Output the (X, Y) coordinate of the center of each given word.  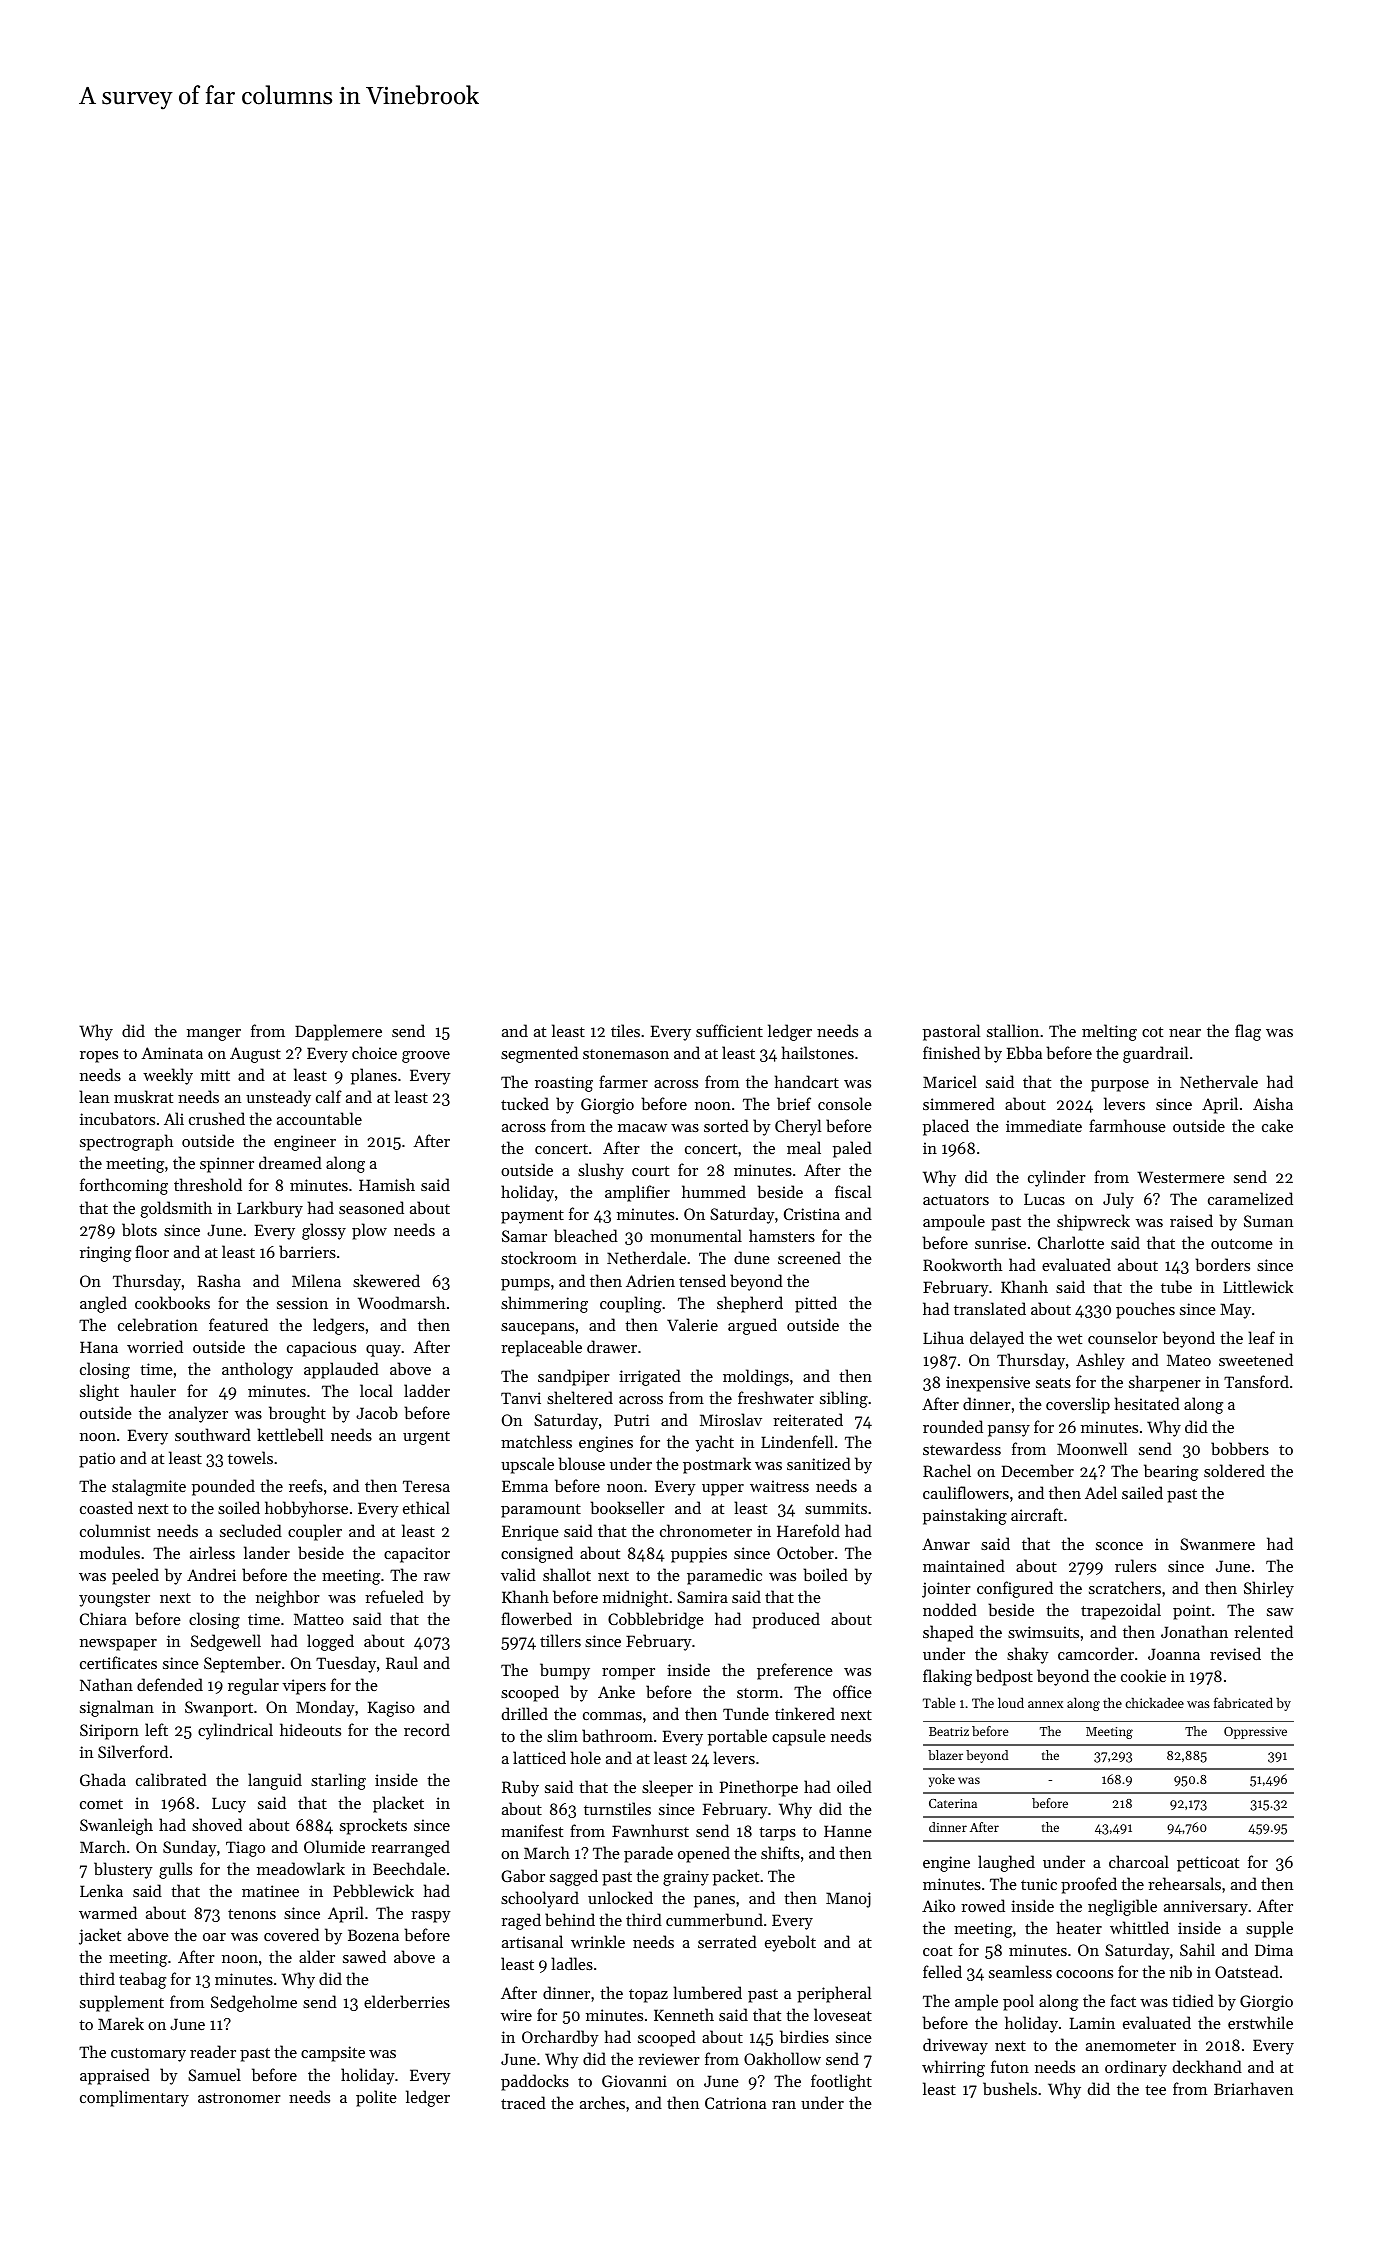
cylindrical (235, 1731)
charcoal (1139, 1861)
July (1118, 1200)
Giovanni (634, 2081)
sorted (726, 1125)
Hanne (848, 1831)
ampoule (954, 1222)
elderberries (407, 2001)
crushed (217, 1118)
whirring (953, 2068)
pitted (816, 1304)
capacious (321, 1349)
